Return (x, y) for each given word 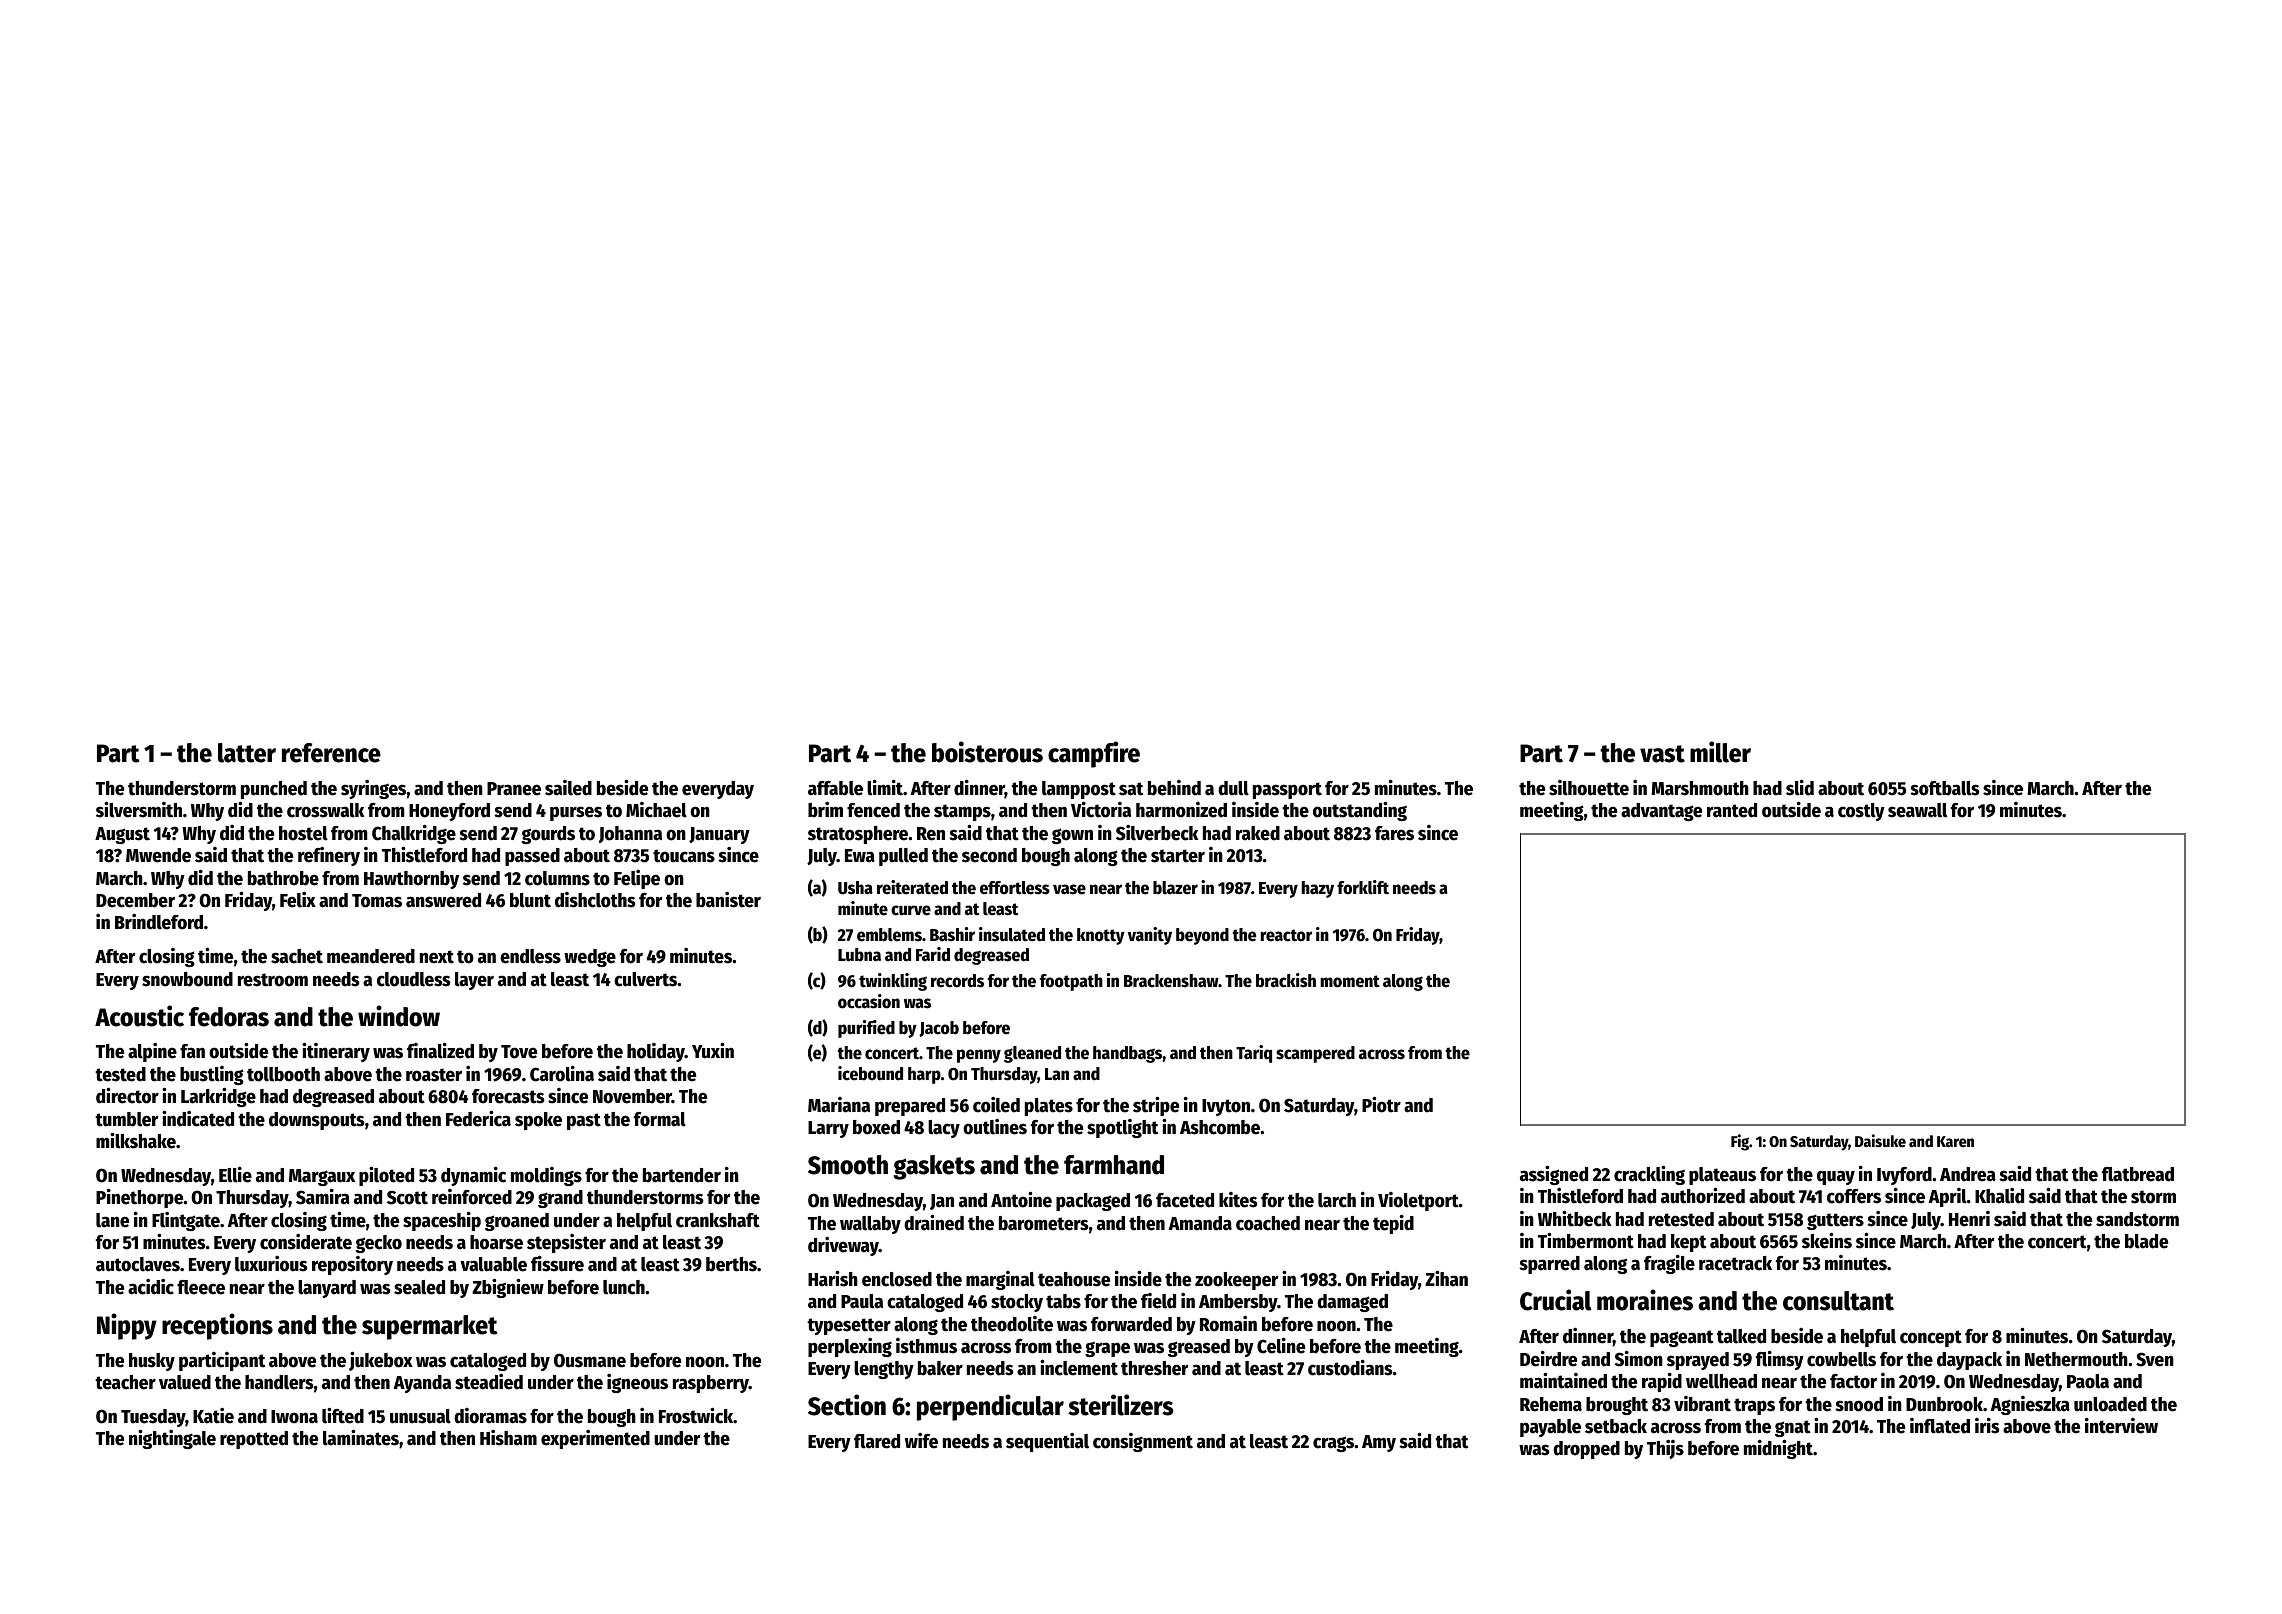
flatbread (2138, 1174)
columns (557, 878)
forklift (1363, 887)
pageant (1681, 1338)
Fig (1740, 1142)
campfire (1094, 754)
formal (660, 1119)
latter (247, 753)
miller (1720, 752)
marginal (1000, 1280)
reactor (1286, 935)
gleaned (1032, 1054)
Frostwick (696, 1415)
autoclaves (138, 1264)
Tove (519, 1052)
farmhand (1114, 1165)
